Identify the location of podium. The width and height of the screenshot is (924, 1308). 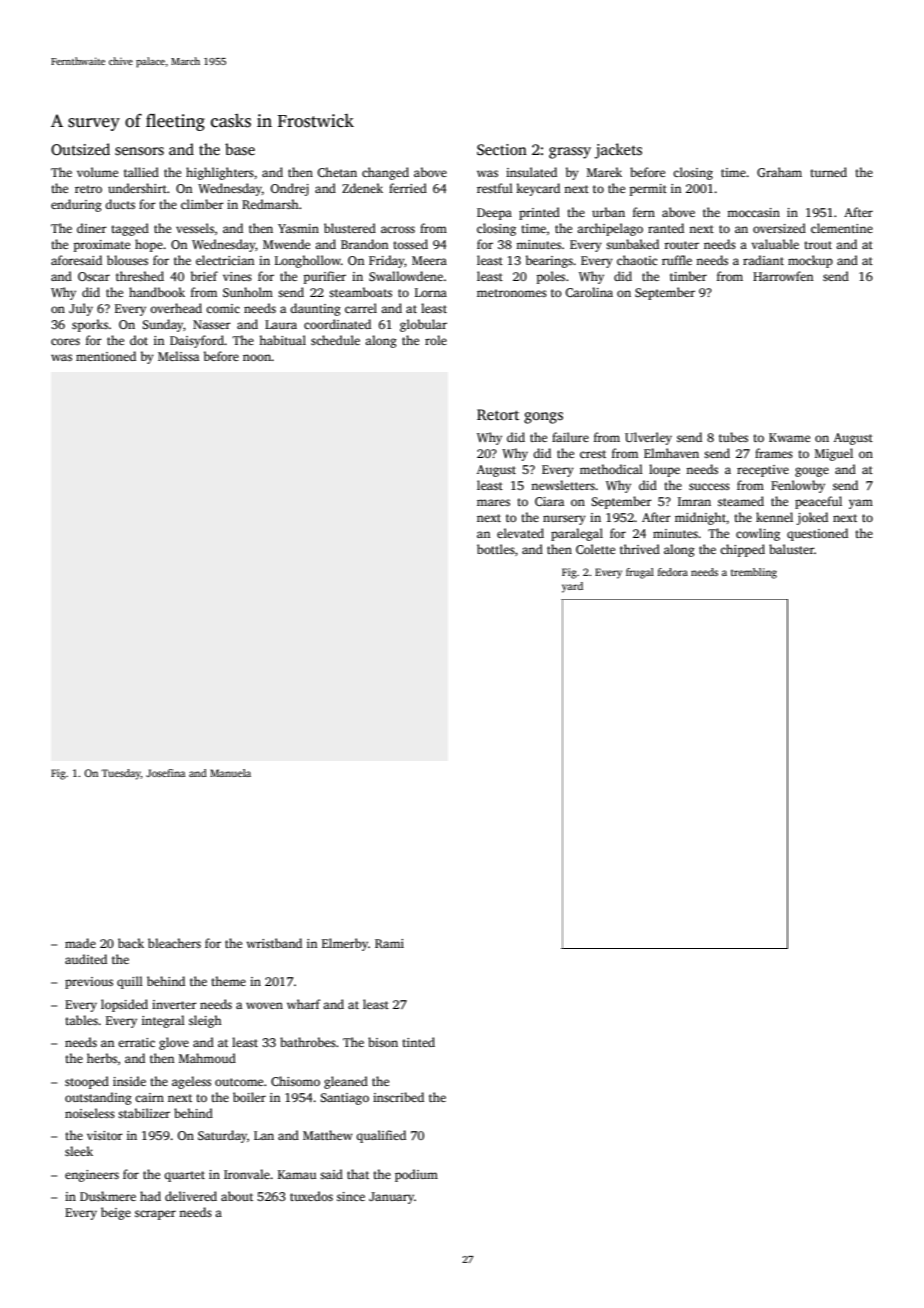
(416, 1175).
